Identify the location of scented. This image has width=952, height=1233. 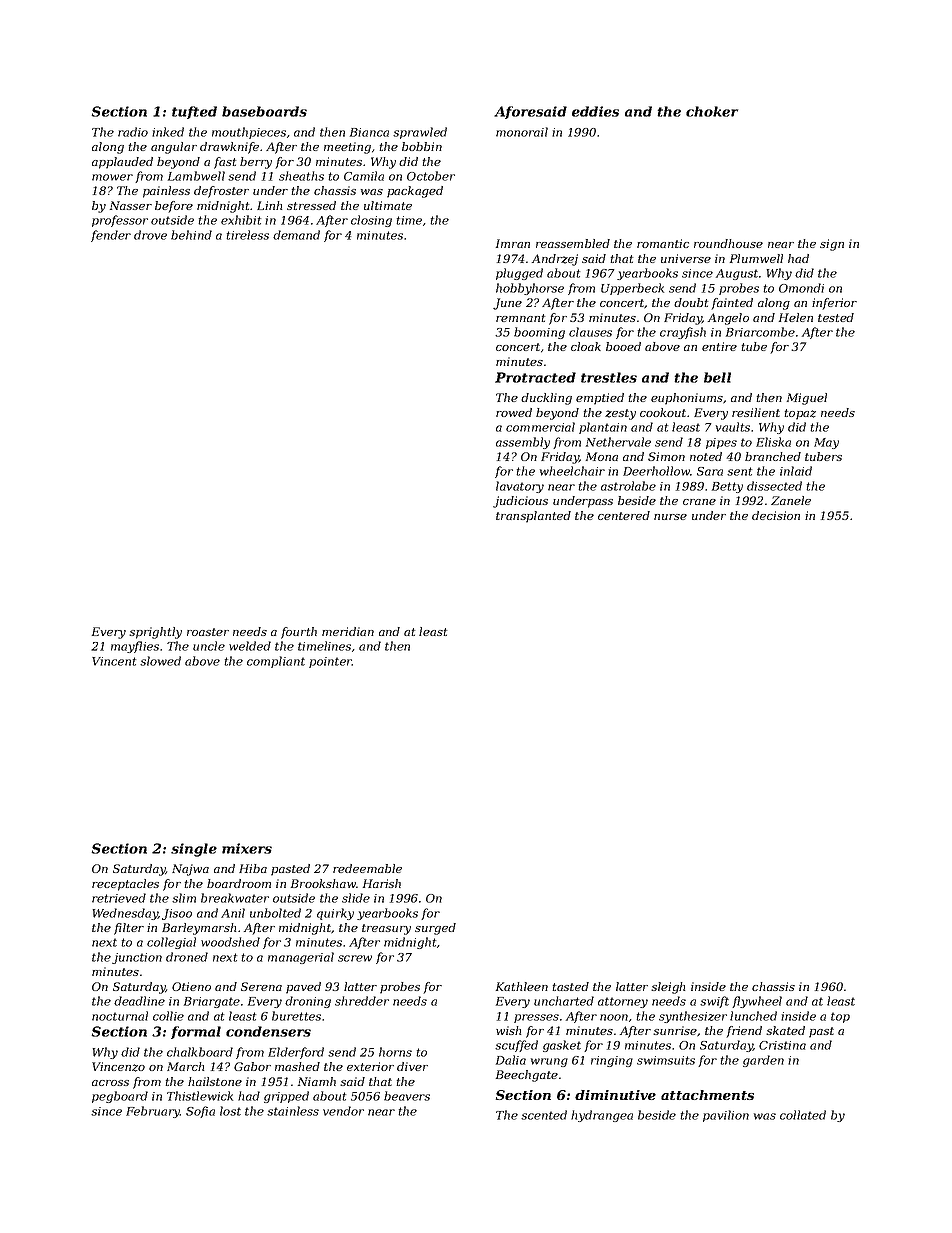
(544, 1115).
